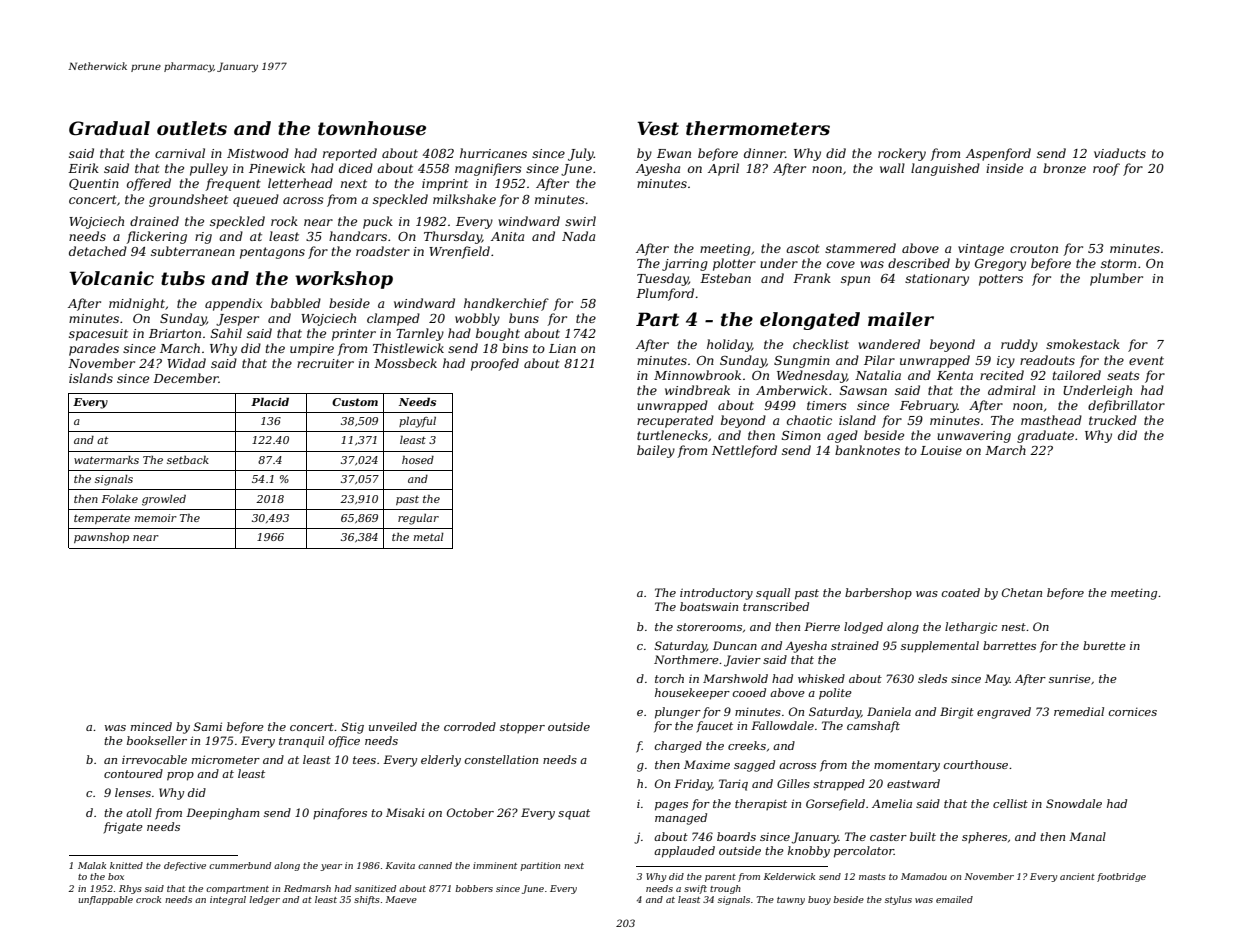 The width and height of the document is (1233, 952). Describe the element at coordinates (1121, 877) in the document. I see `footbridge` at that location.
